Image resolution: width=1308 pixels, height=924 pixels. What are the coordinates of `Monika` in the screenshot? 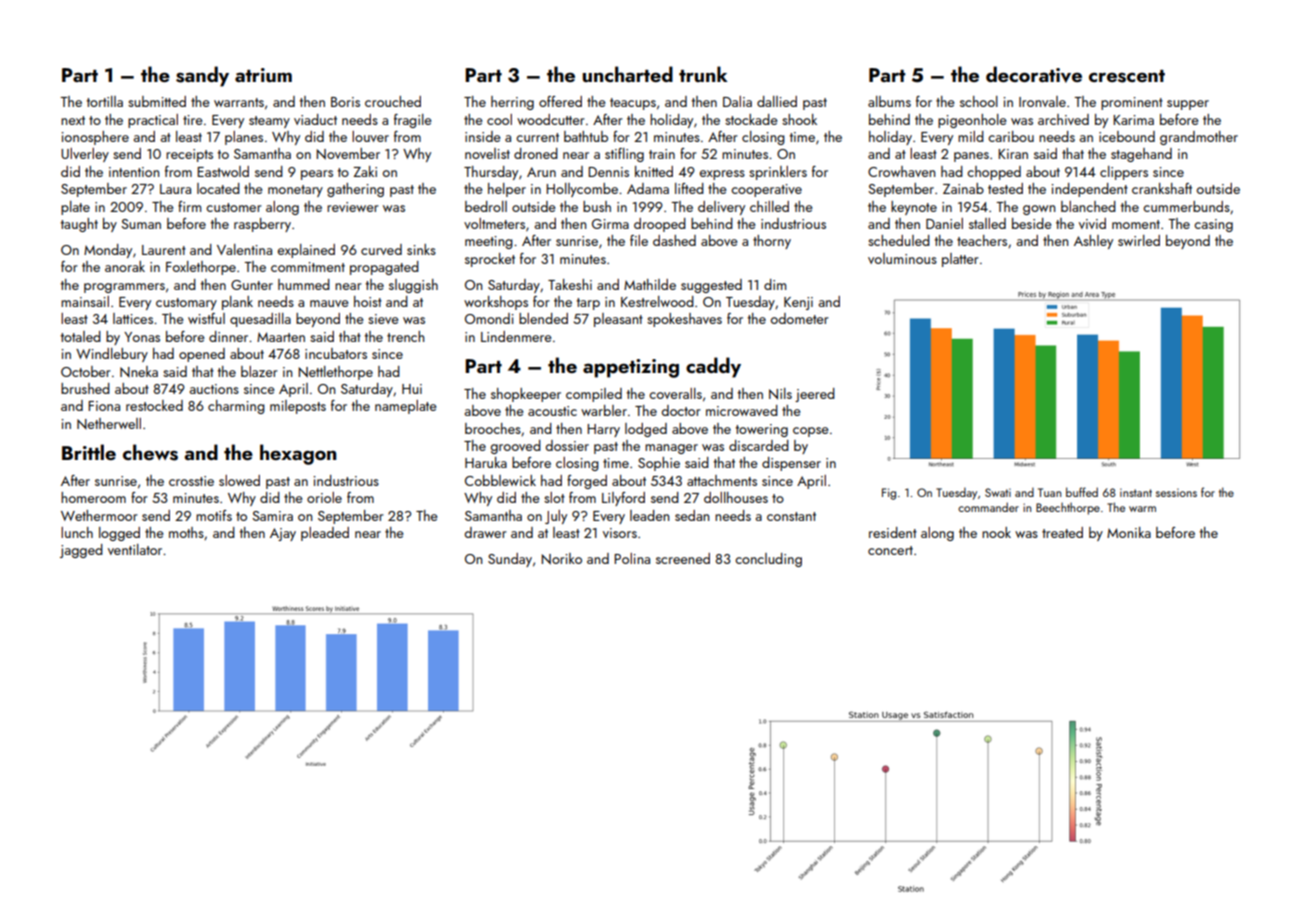 It's located at (1129, 532).
